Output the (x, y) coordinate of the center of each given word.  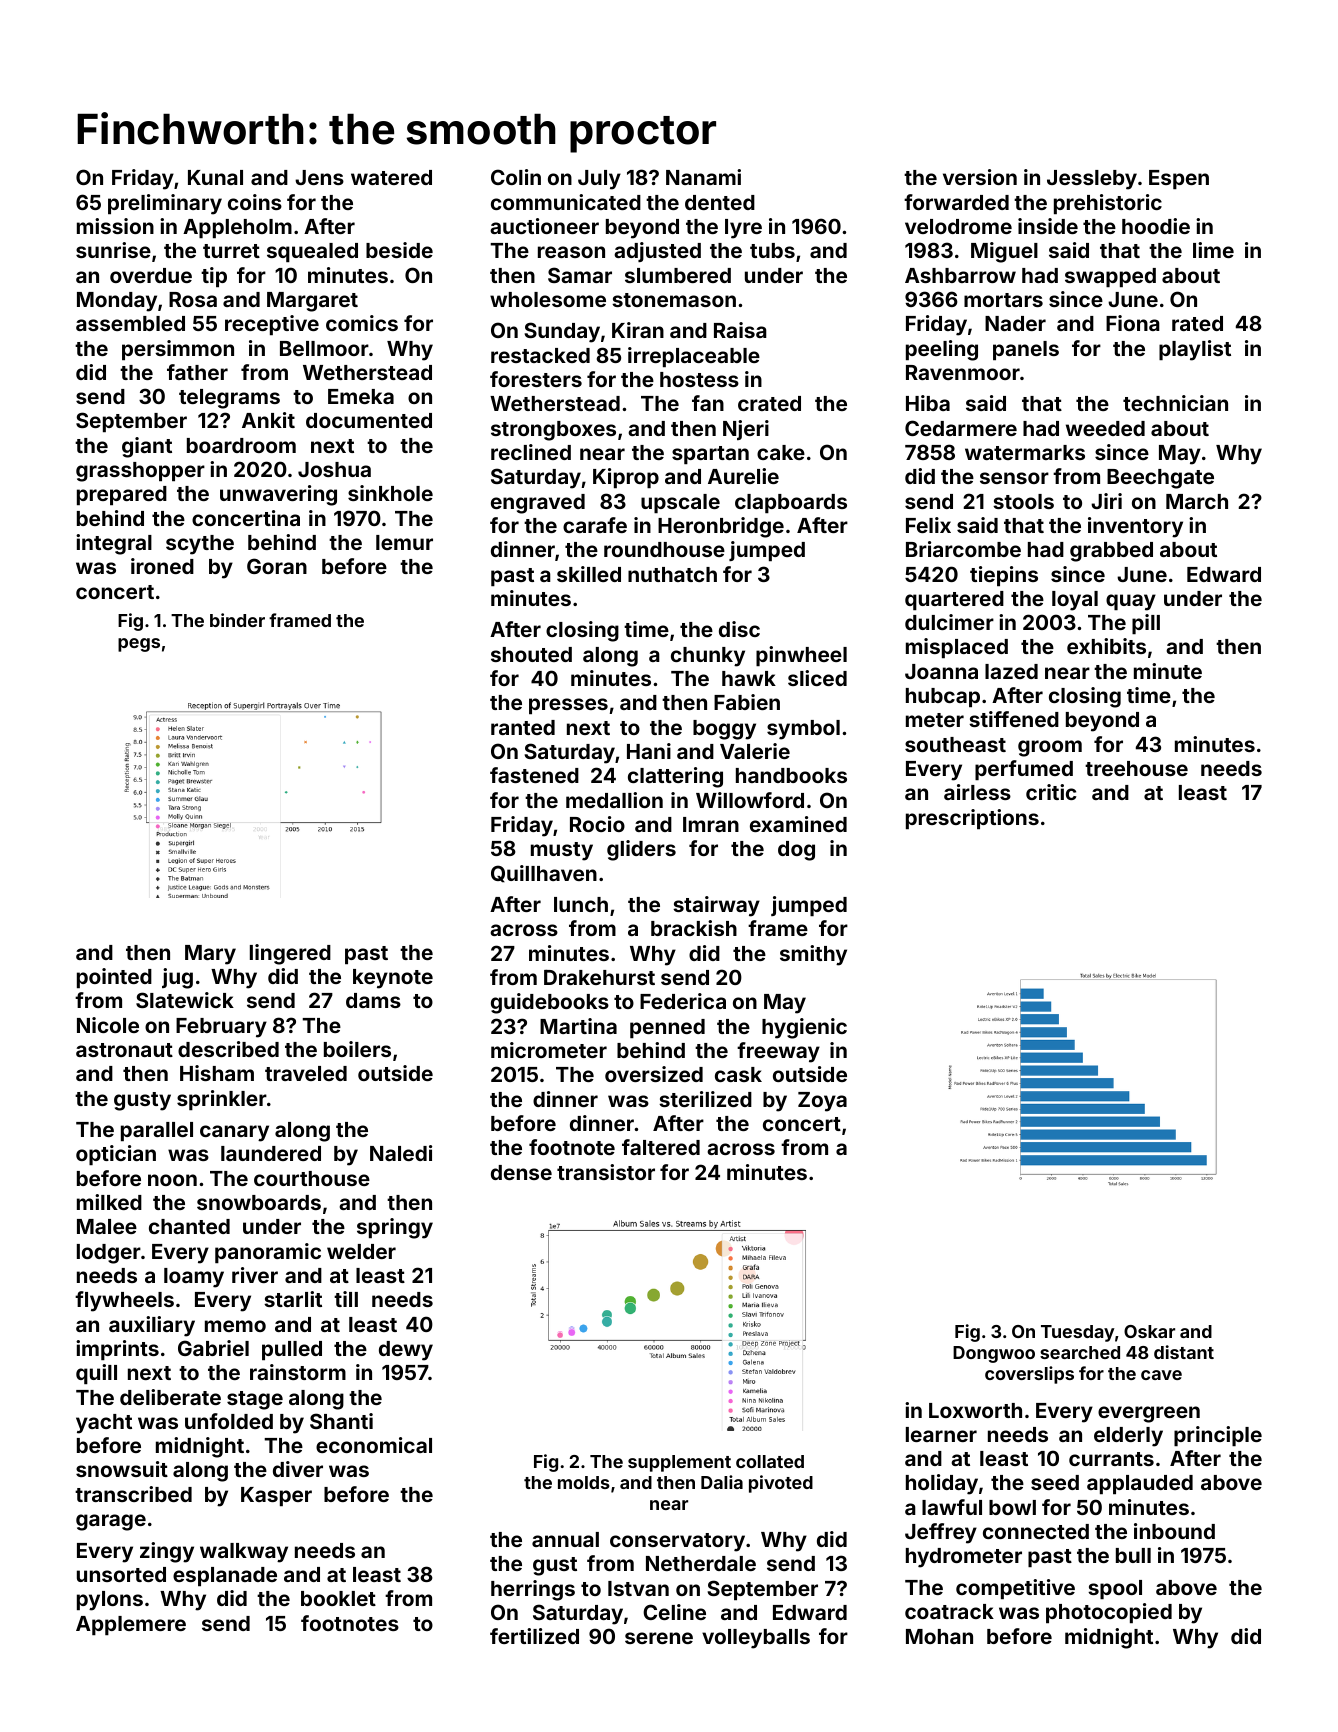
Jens (319, 177)
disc (739, 629)
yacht (104, 1424)
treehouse (1136, 768)
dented (720, 202)
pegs (139, 645)
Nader (1015, 323)
